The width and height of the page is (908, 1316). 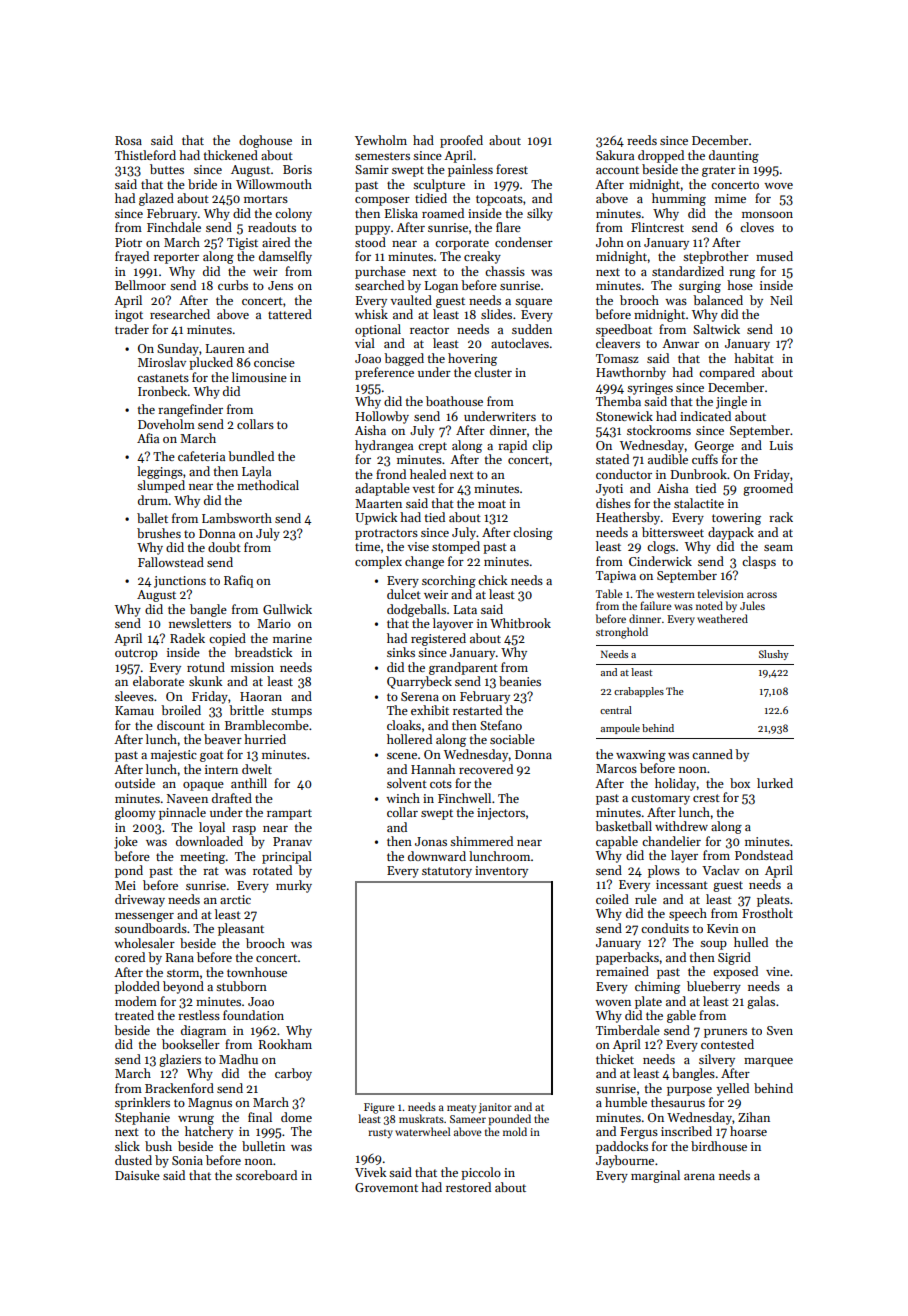 What do you see at coordinates (542, 446) in the page?
I see `clip` at bounding box center [542, 446].
